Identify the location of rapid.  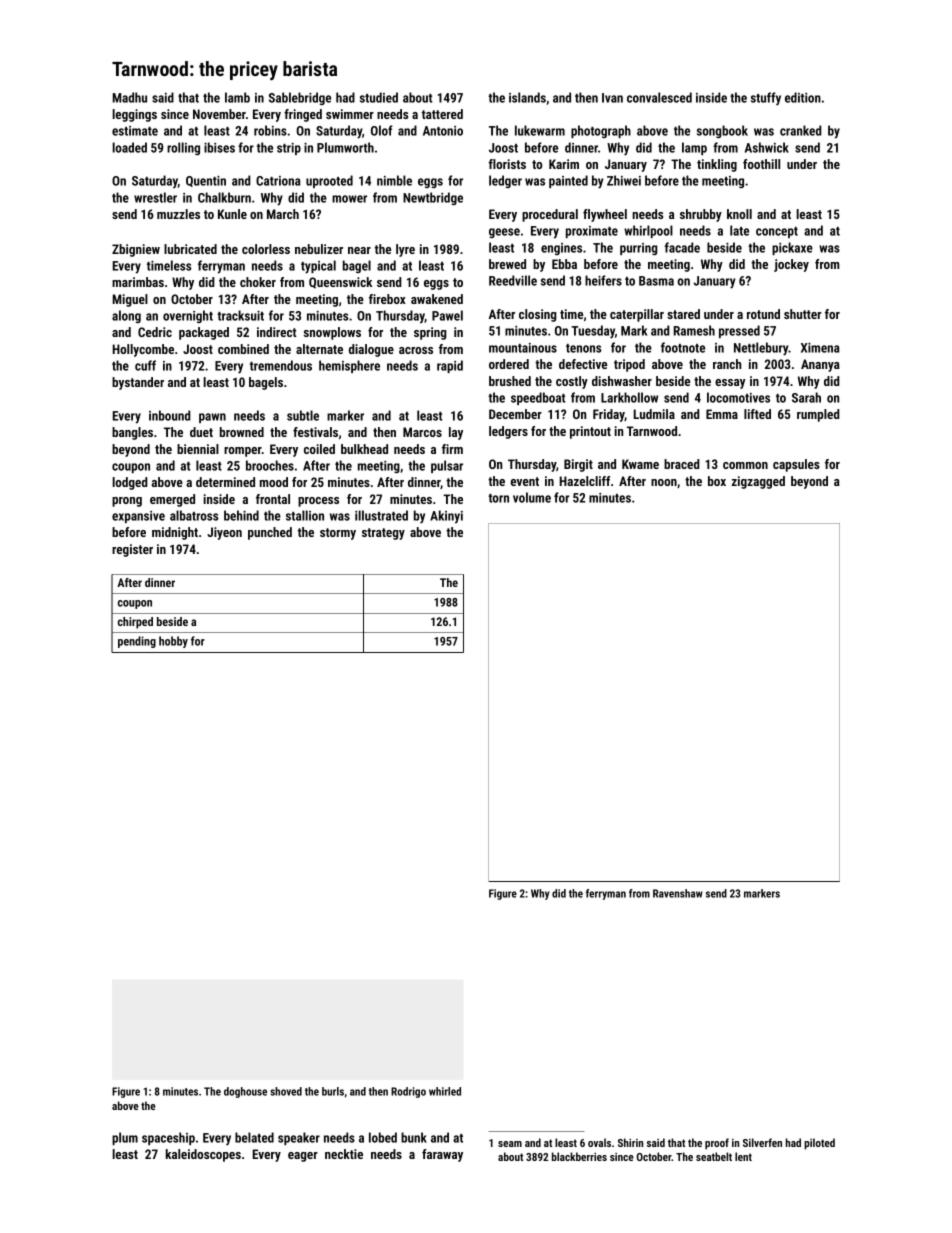
(450, 366).
